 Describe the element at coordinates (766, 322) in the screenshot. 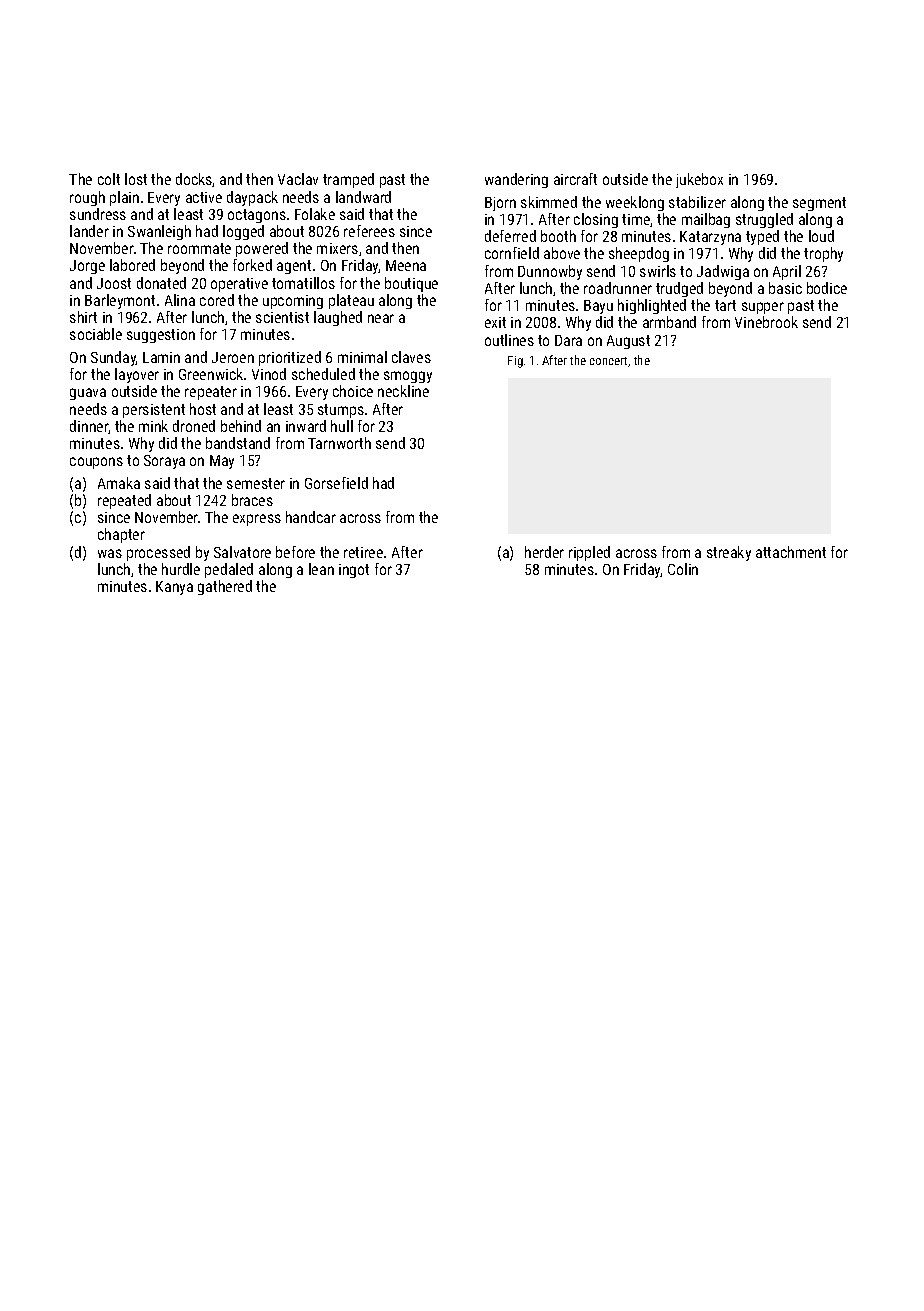

I see `Vinebrook` at that location.
